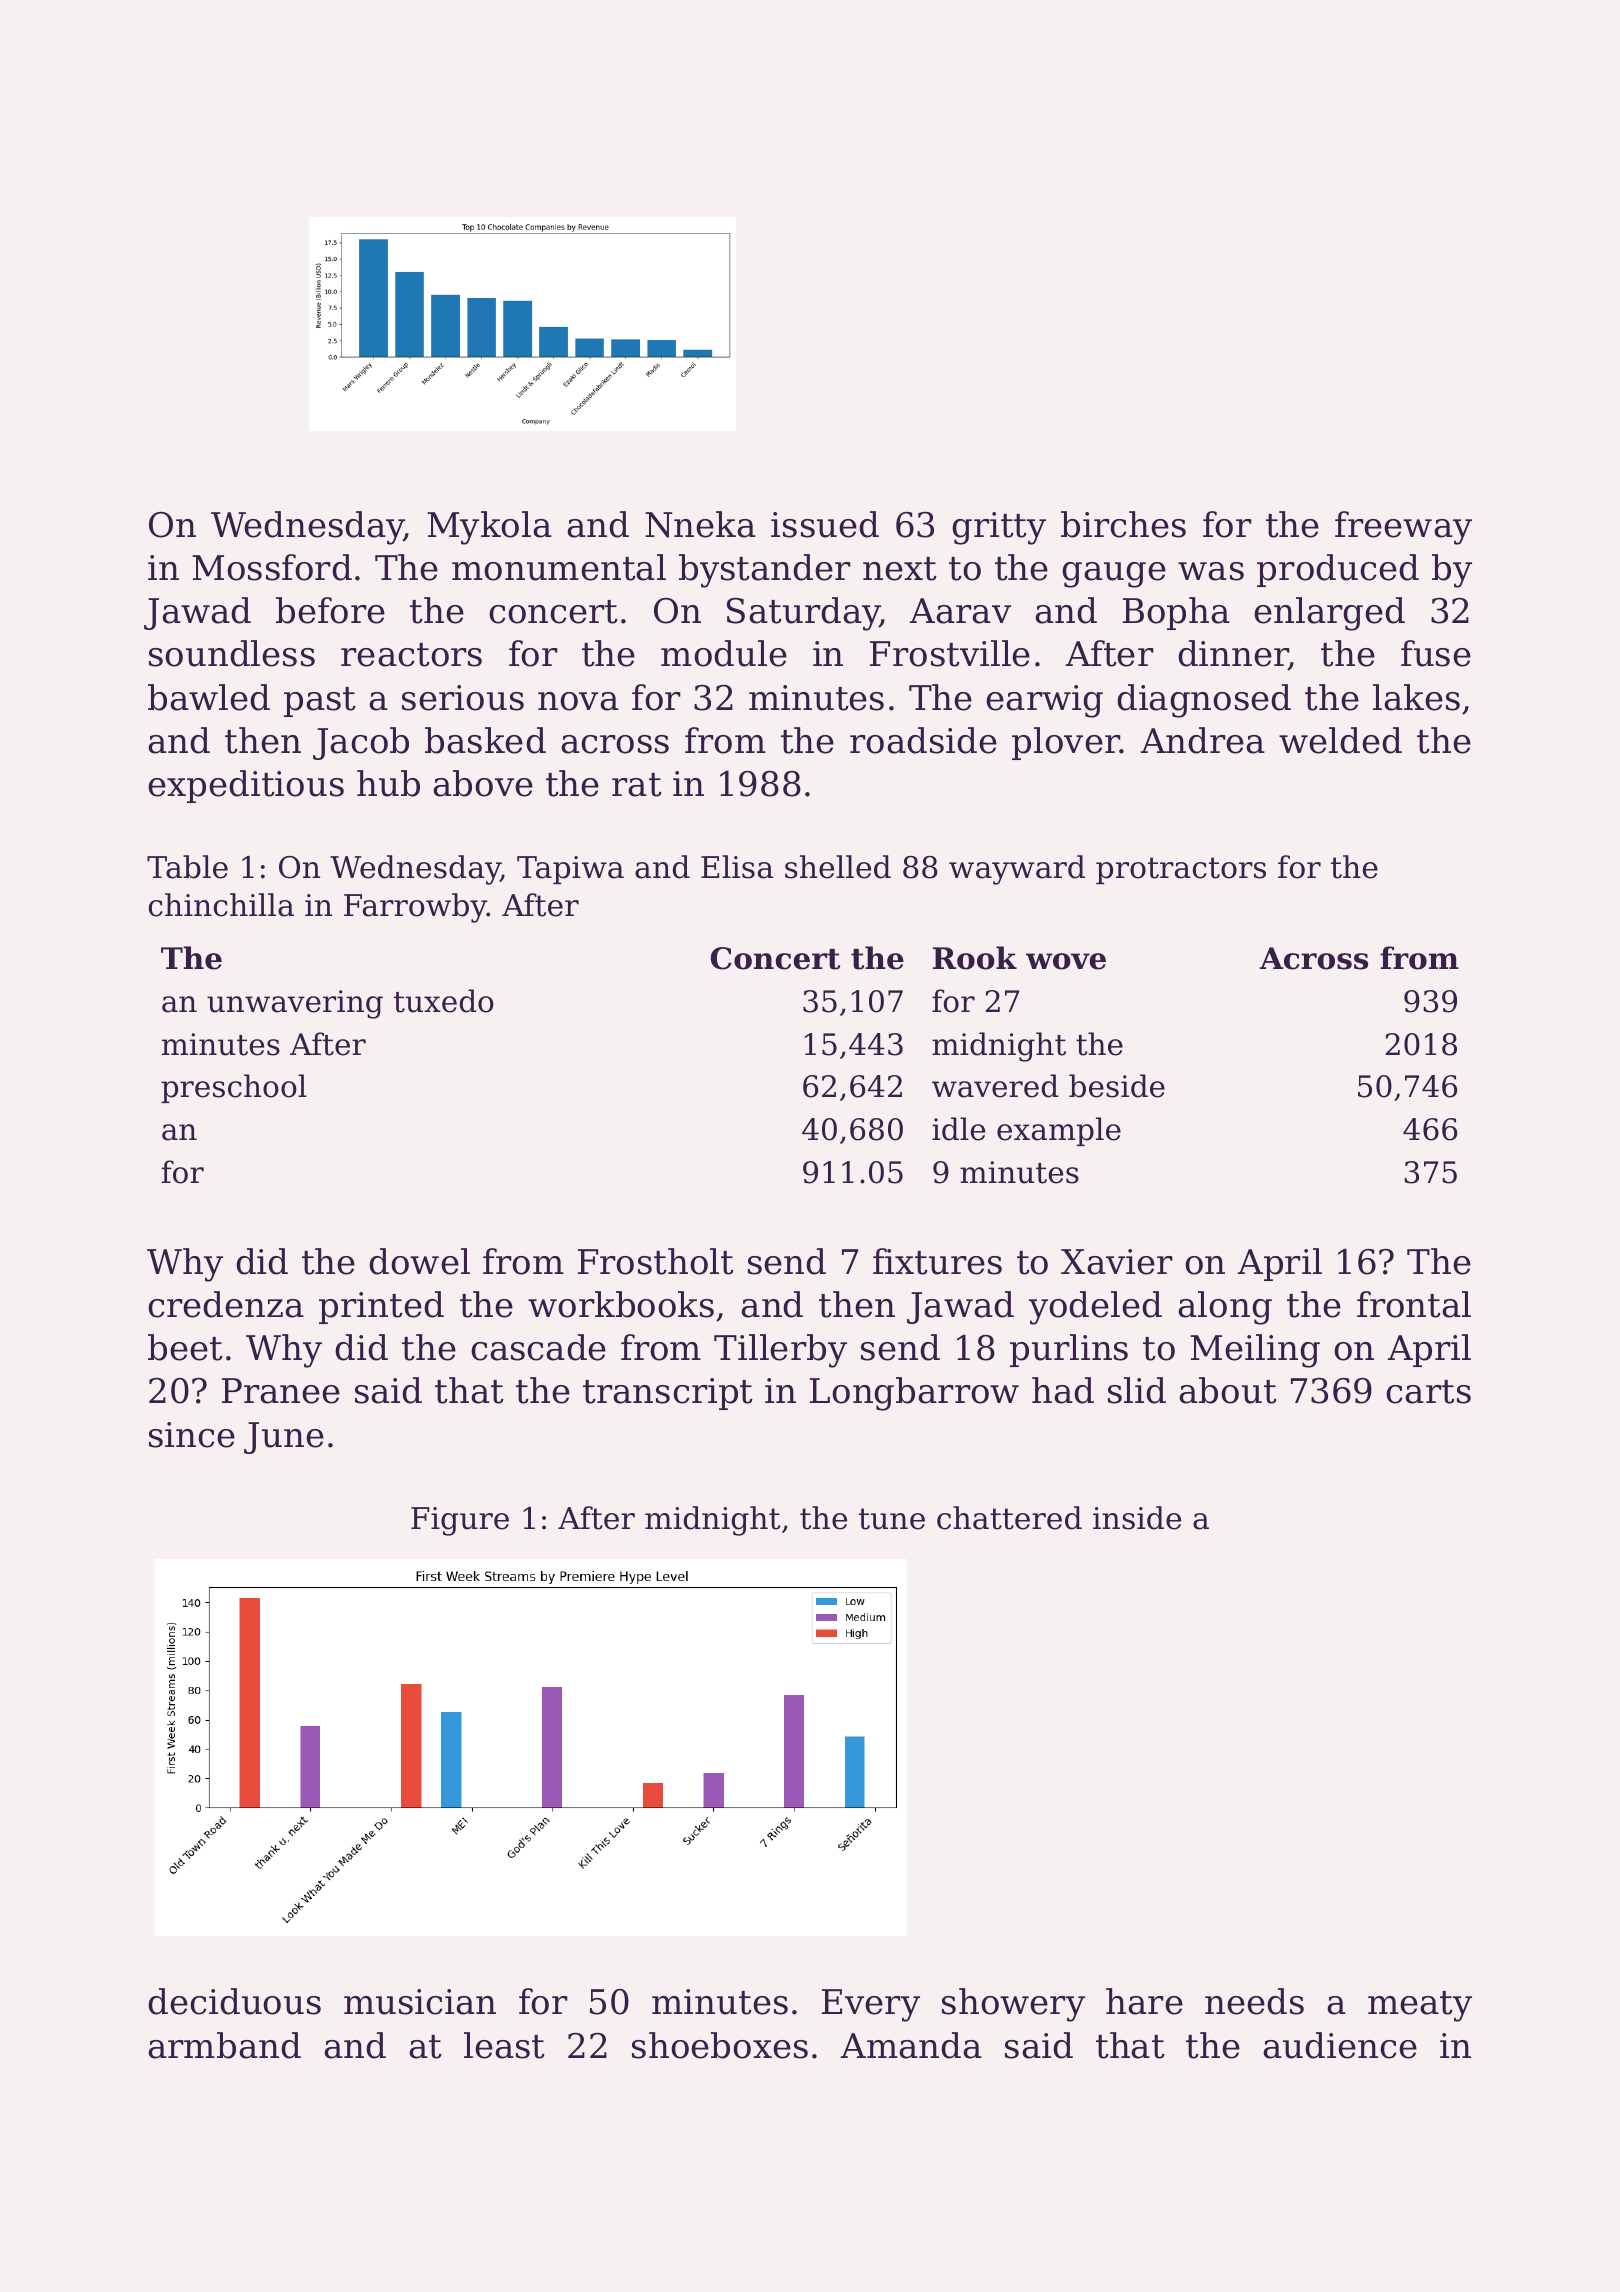 This screenshot has width=1620, height=2292. I want to click on Tillerby, so click(780, 1351).
